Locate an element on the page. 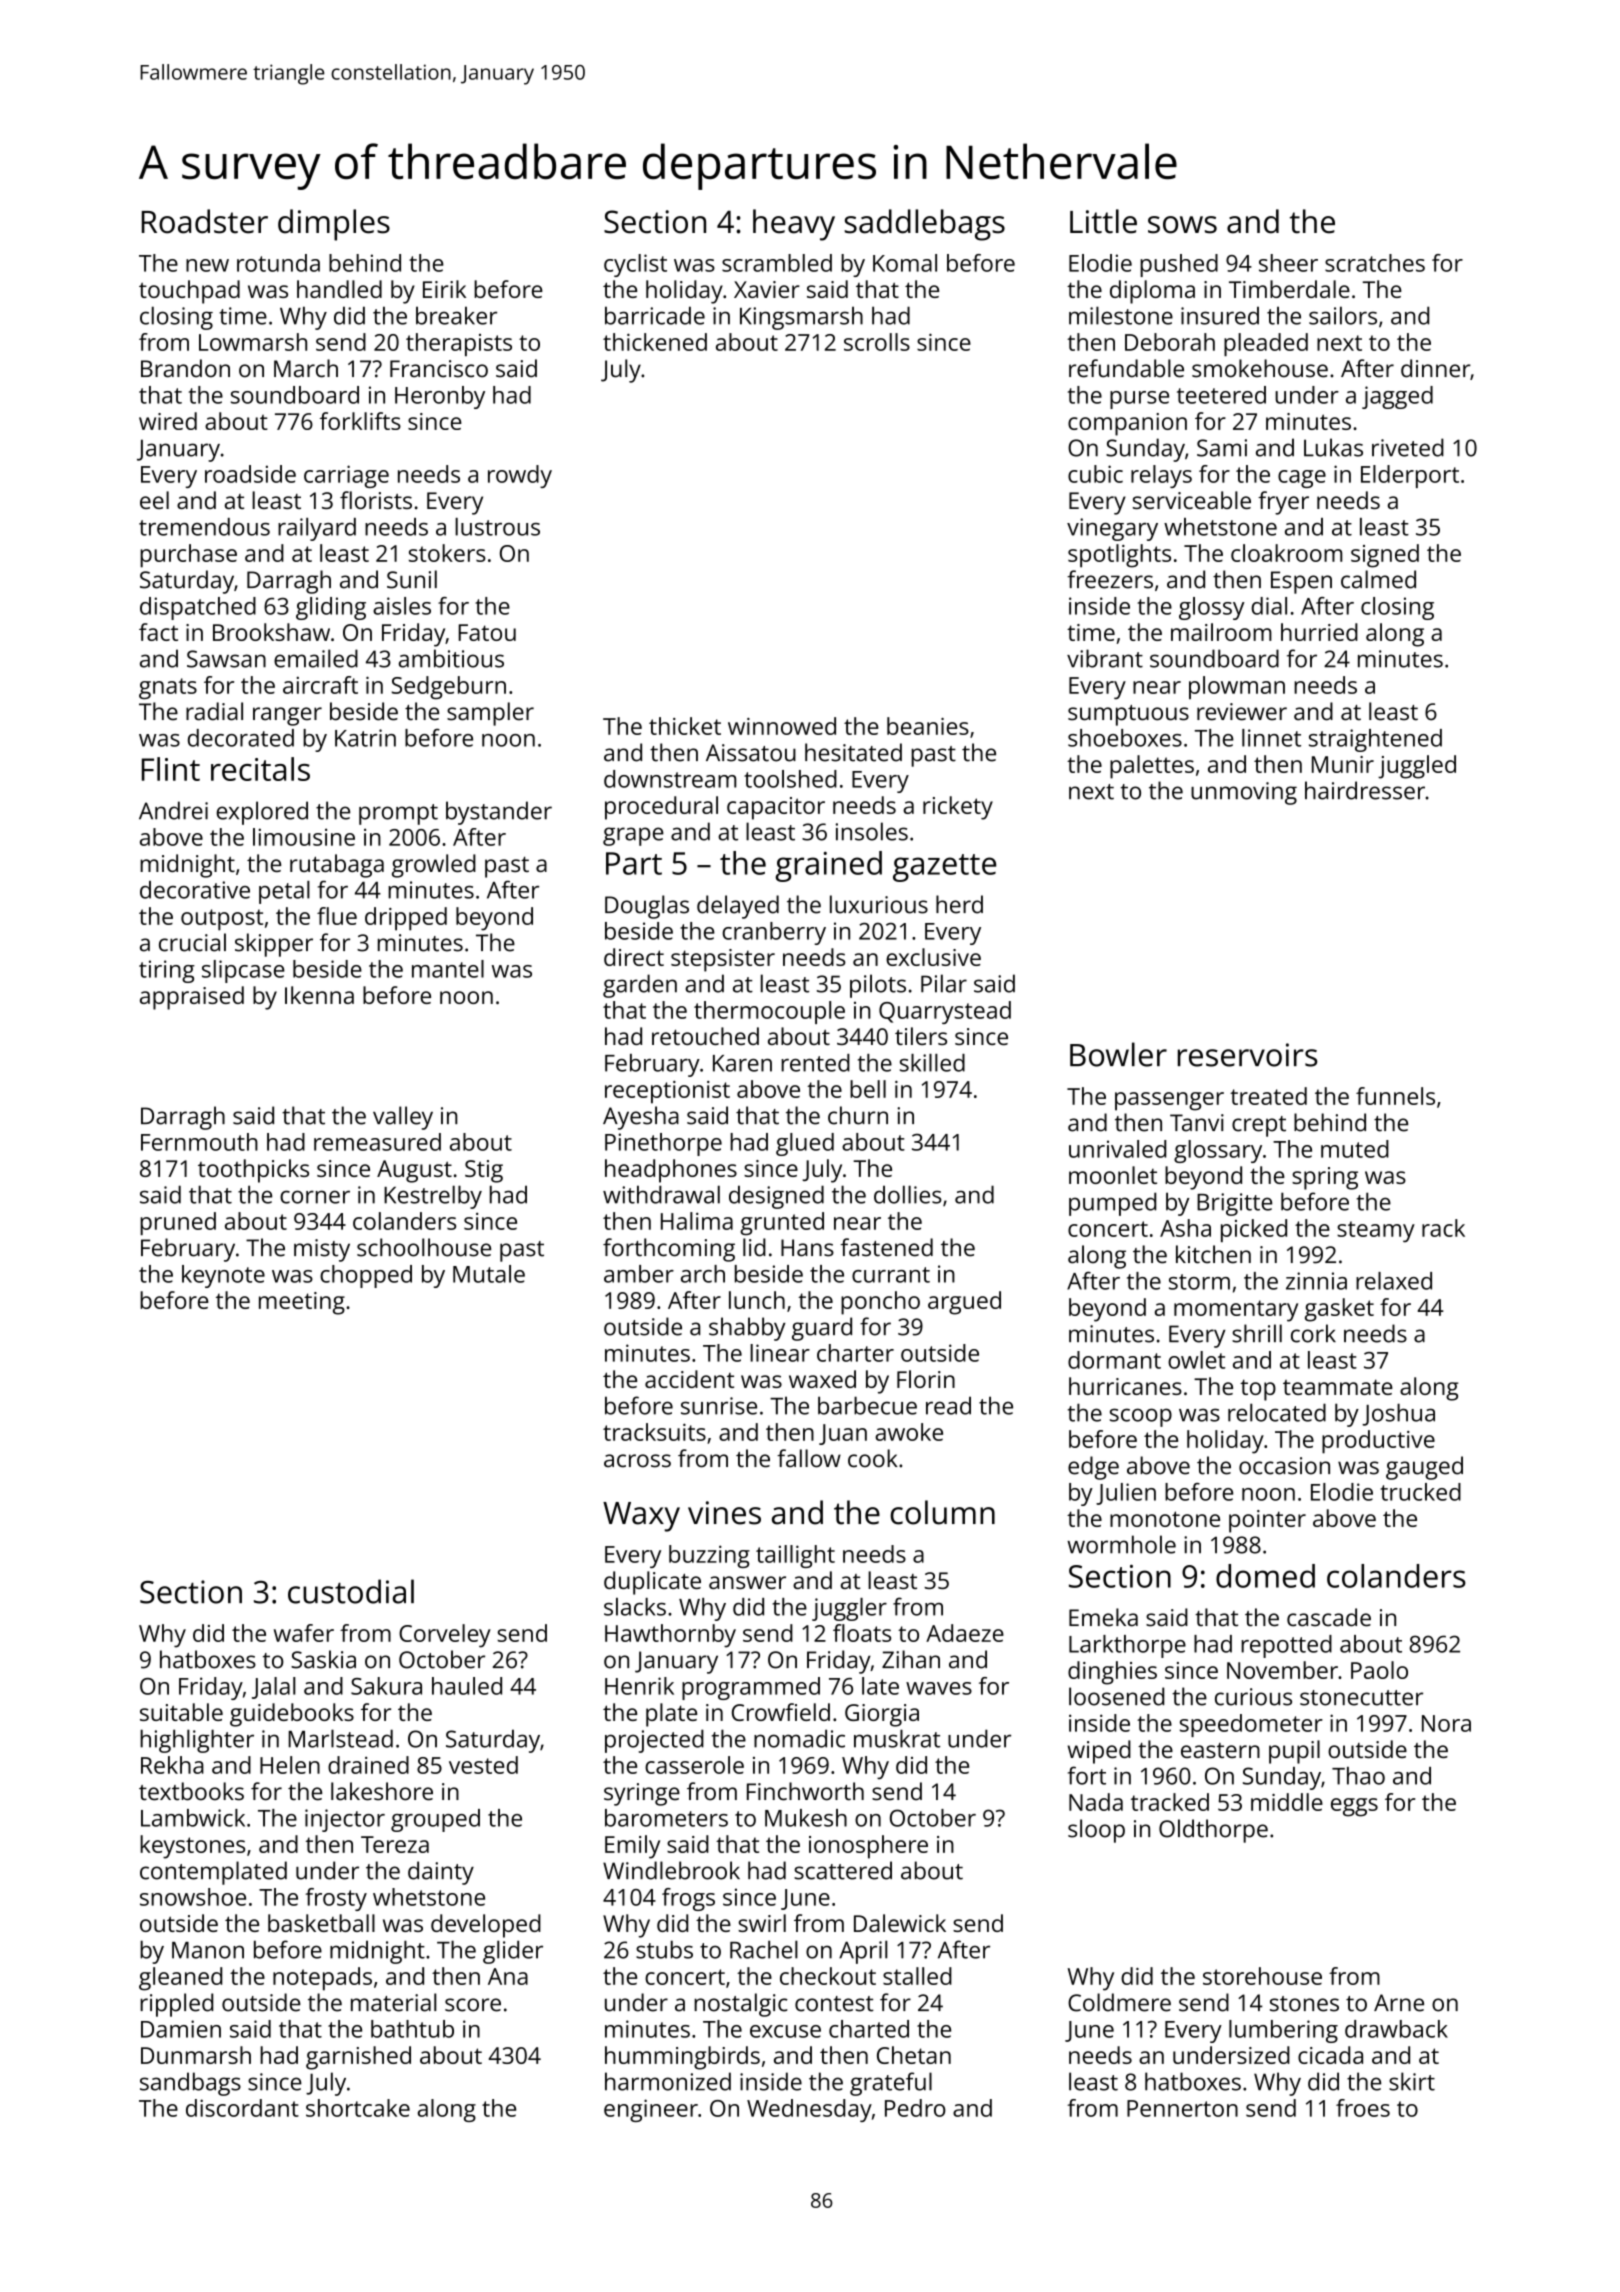 The image size is (1620, 2292). wafer is located at coordinates (304, 1633).
